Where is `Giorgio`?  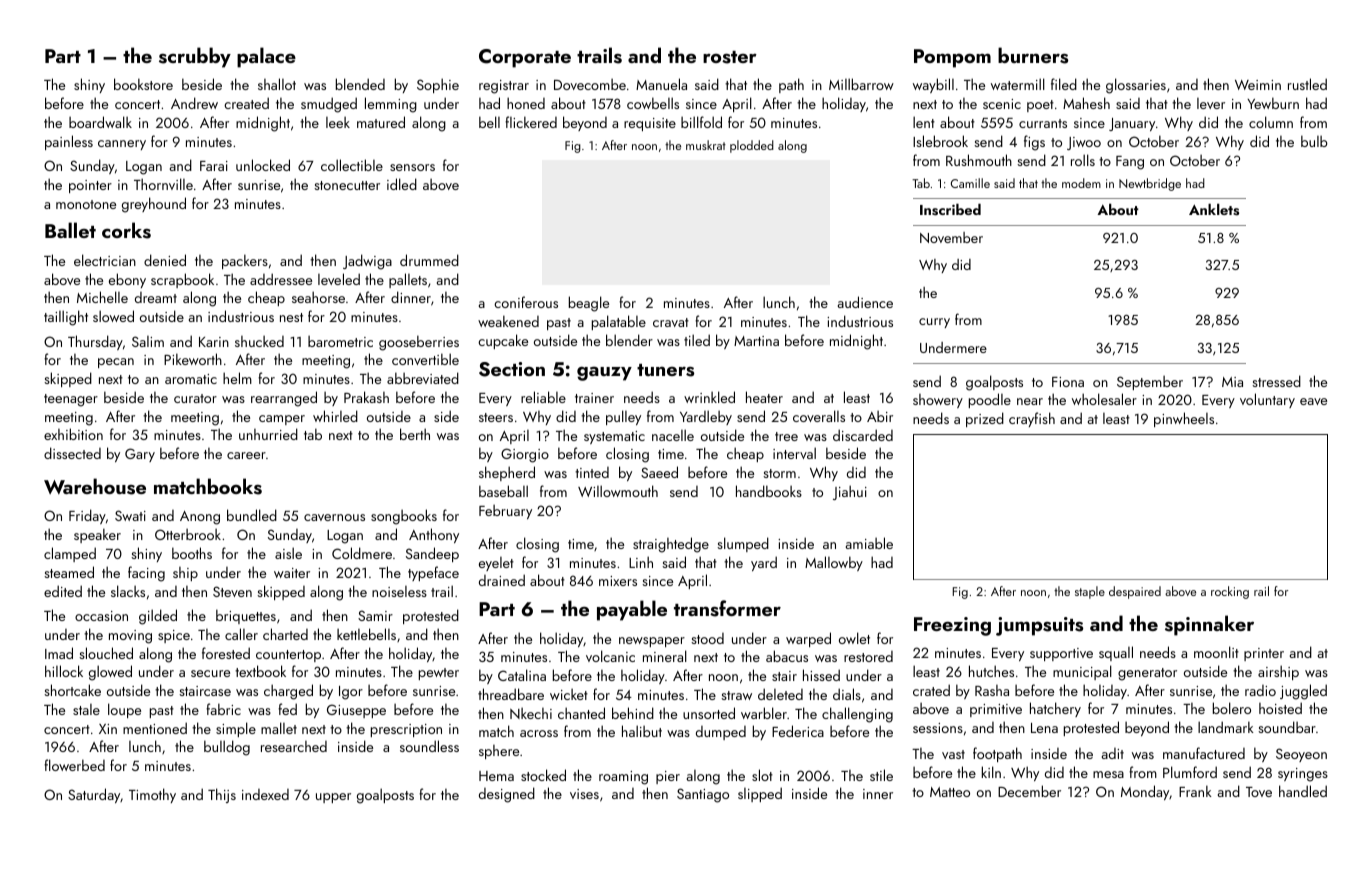 Giorgio is located at coordinates (525, 455).
